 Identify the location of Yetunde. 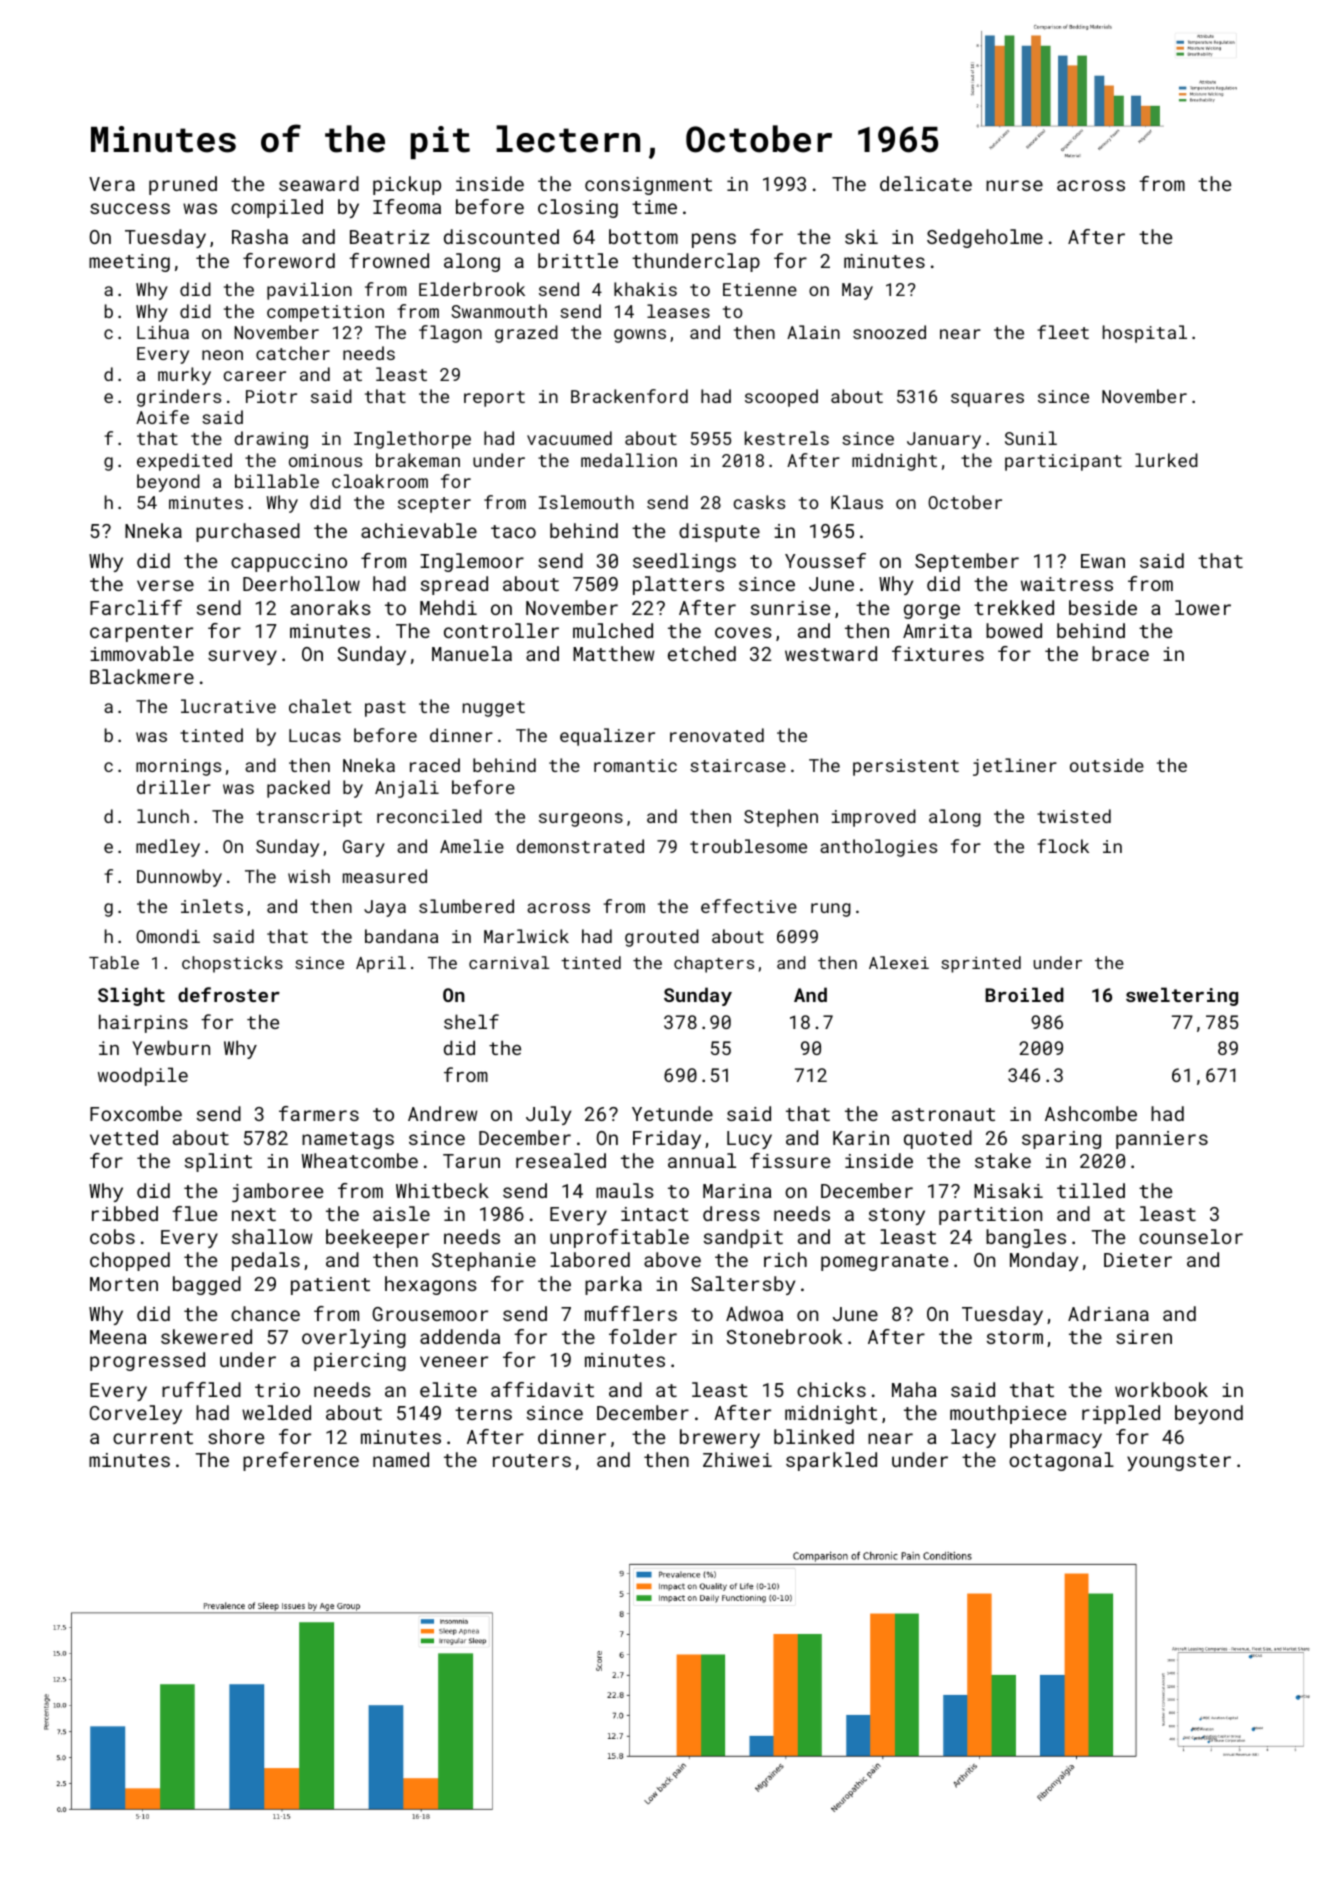
(672, 1113).
